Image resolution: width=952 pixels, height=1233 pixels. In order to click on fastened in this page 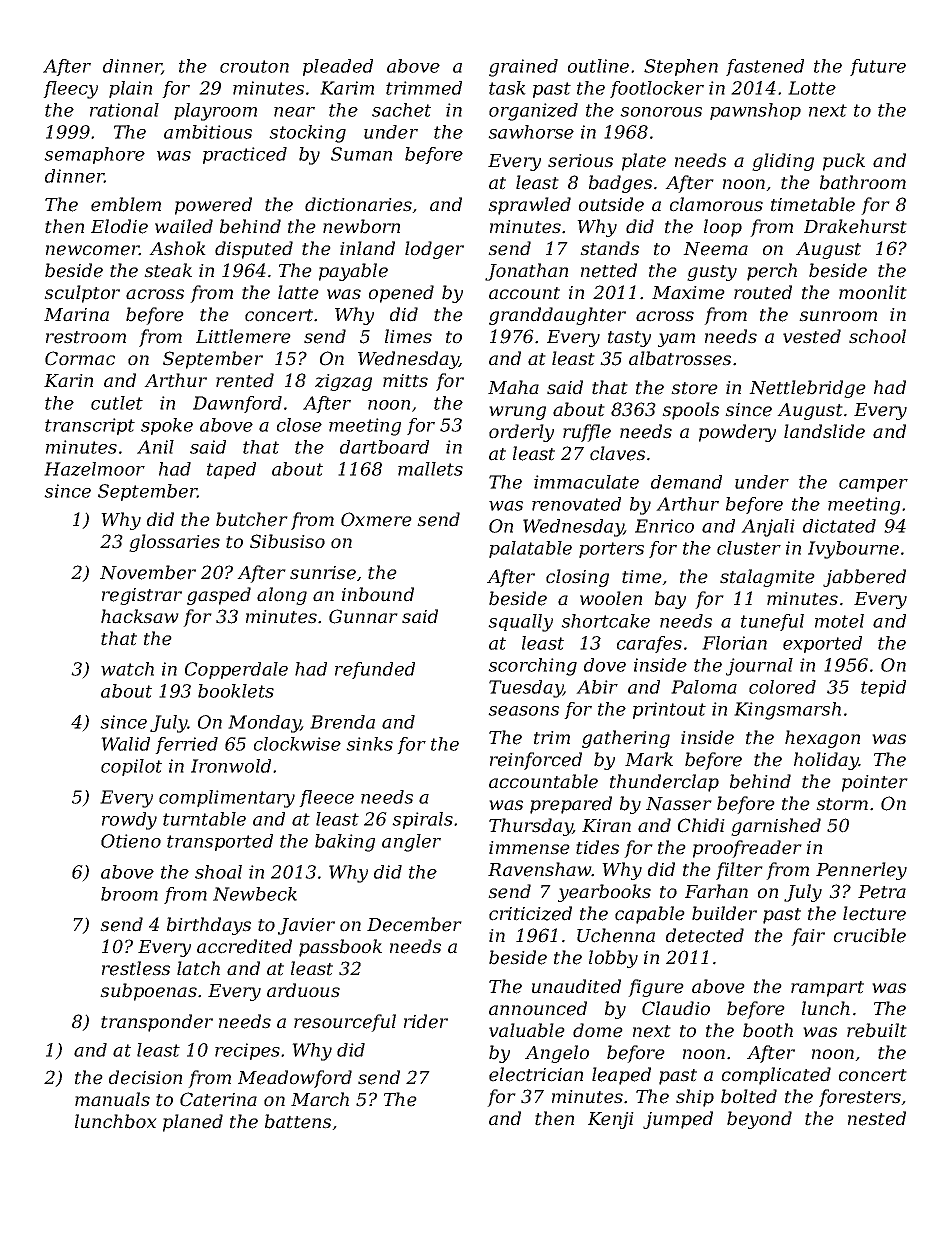, I will do `click(765, 67)`.
